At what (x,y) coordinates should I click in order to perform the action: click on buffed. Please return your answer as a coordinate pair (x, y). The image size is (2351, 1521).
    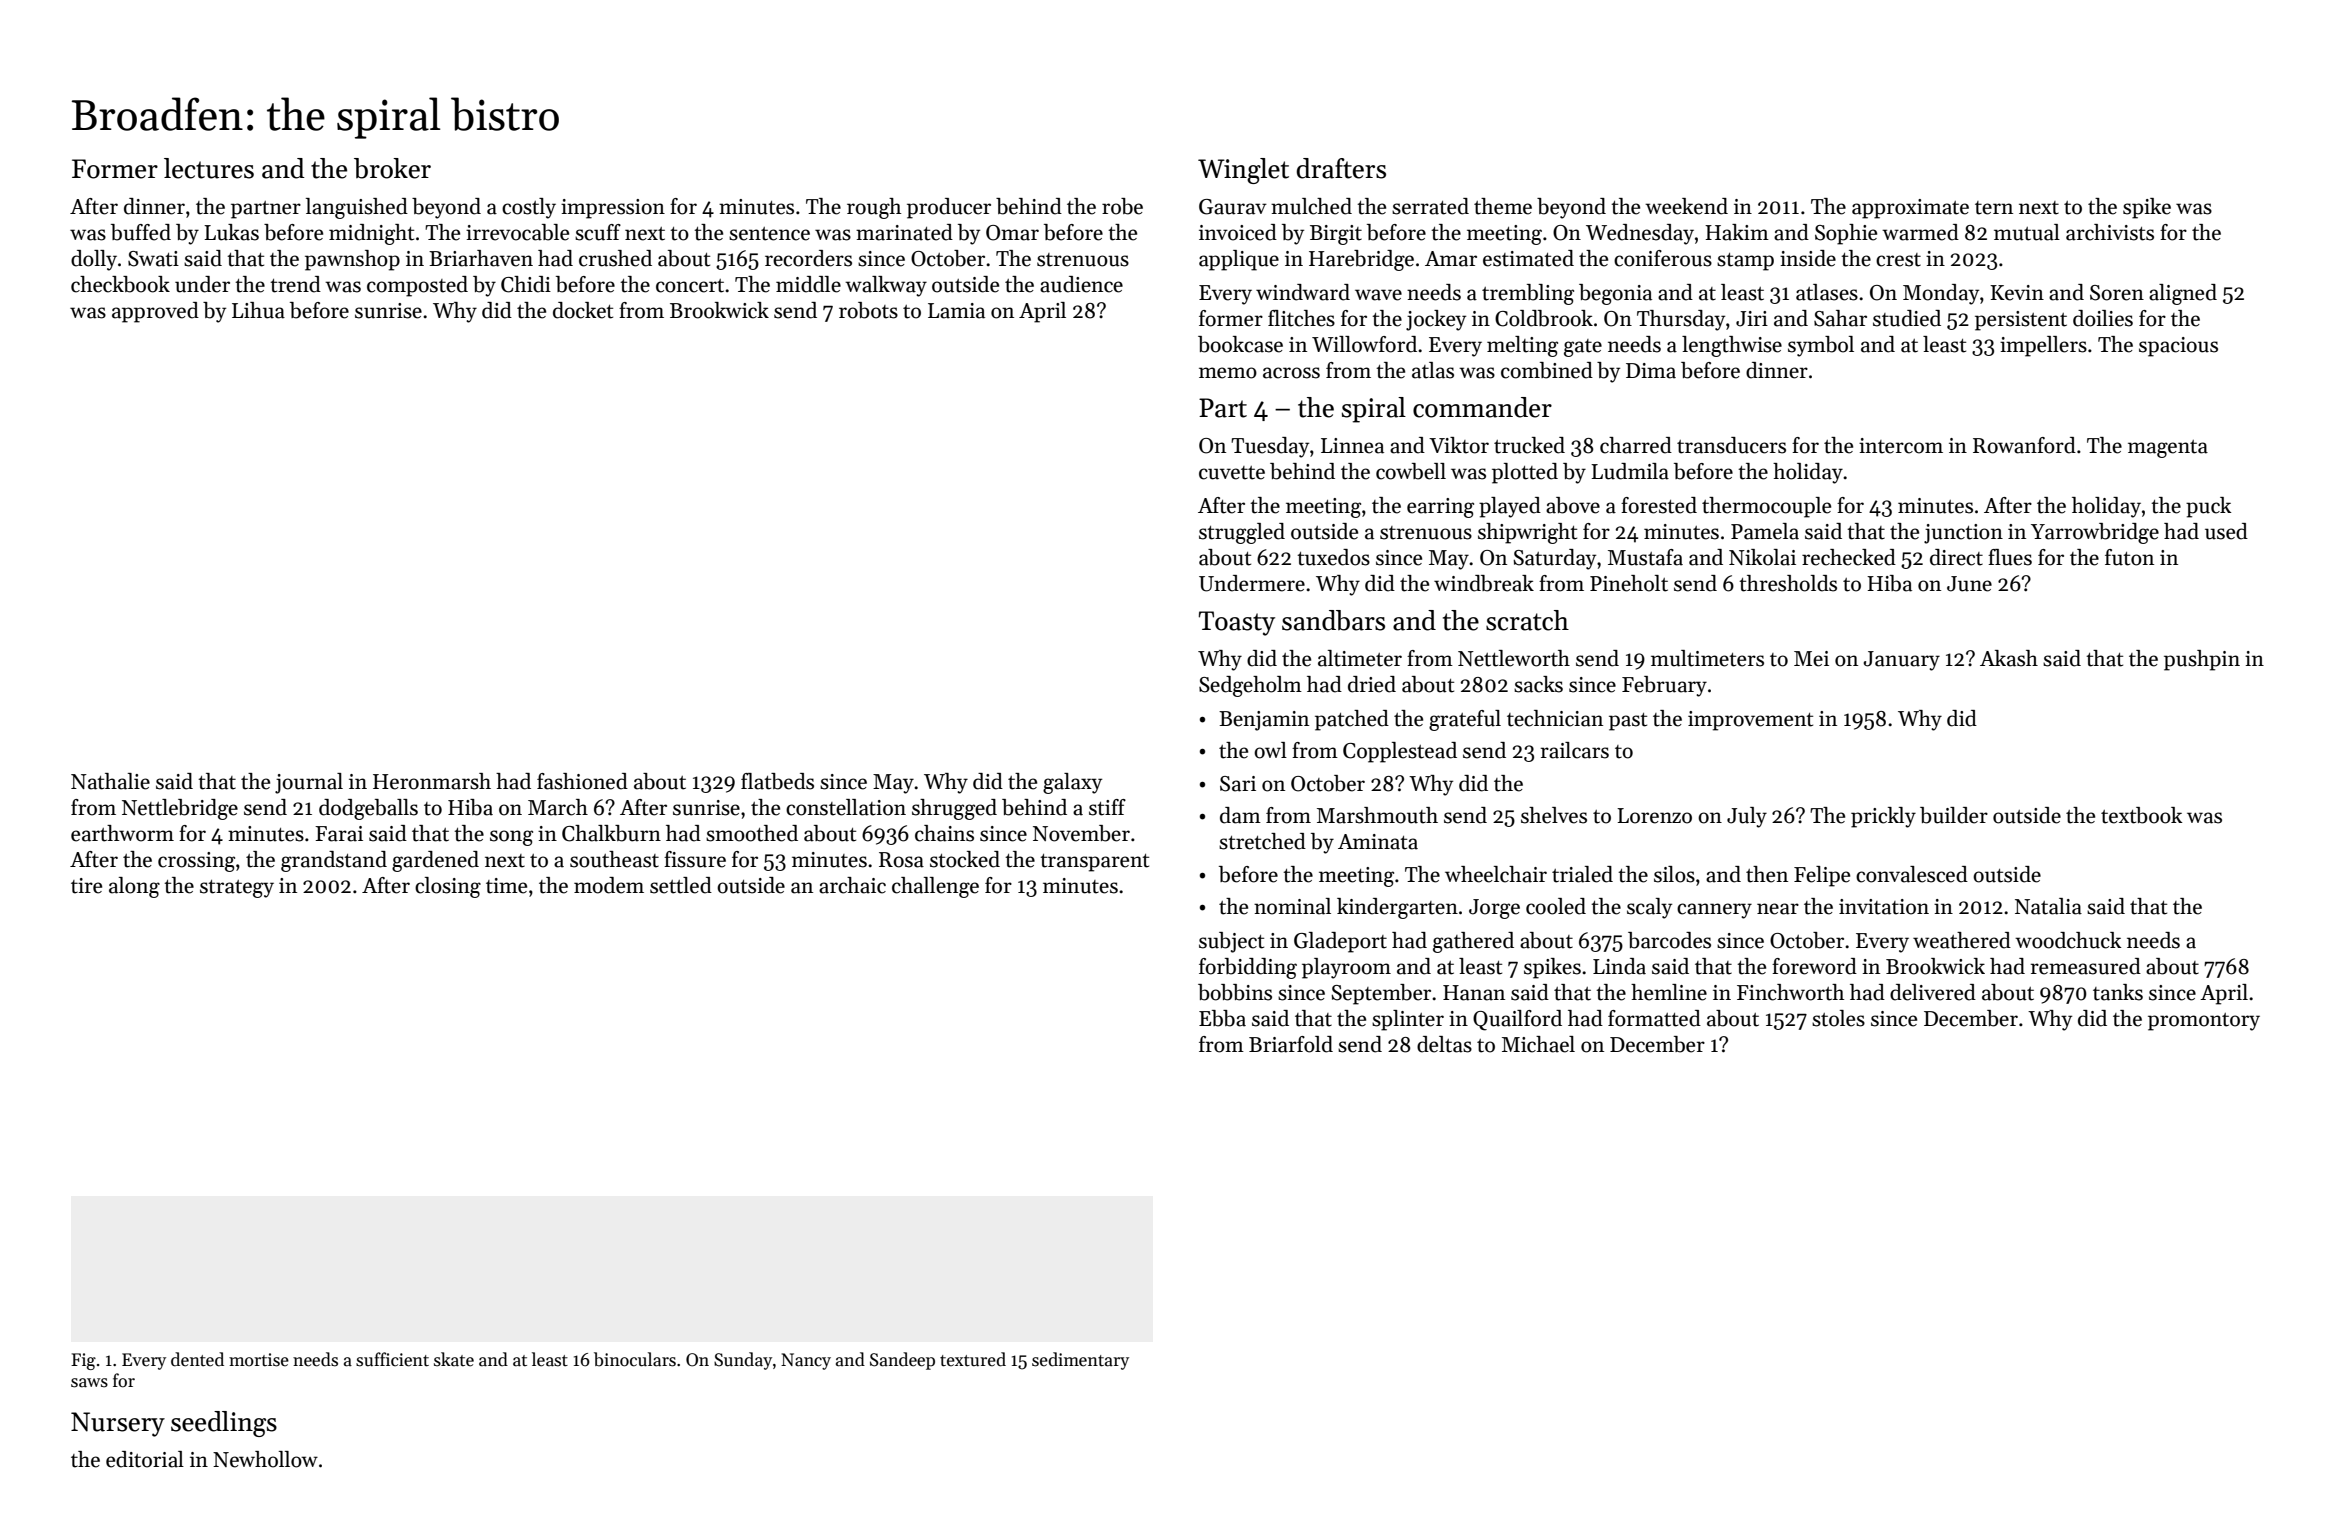
    Looking at the image, I should click on (141, 232).
